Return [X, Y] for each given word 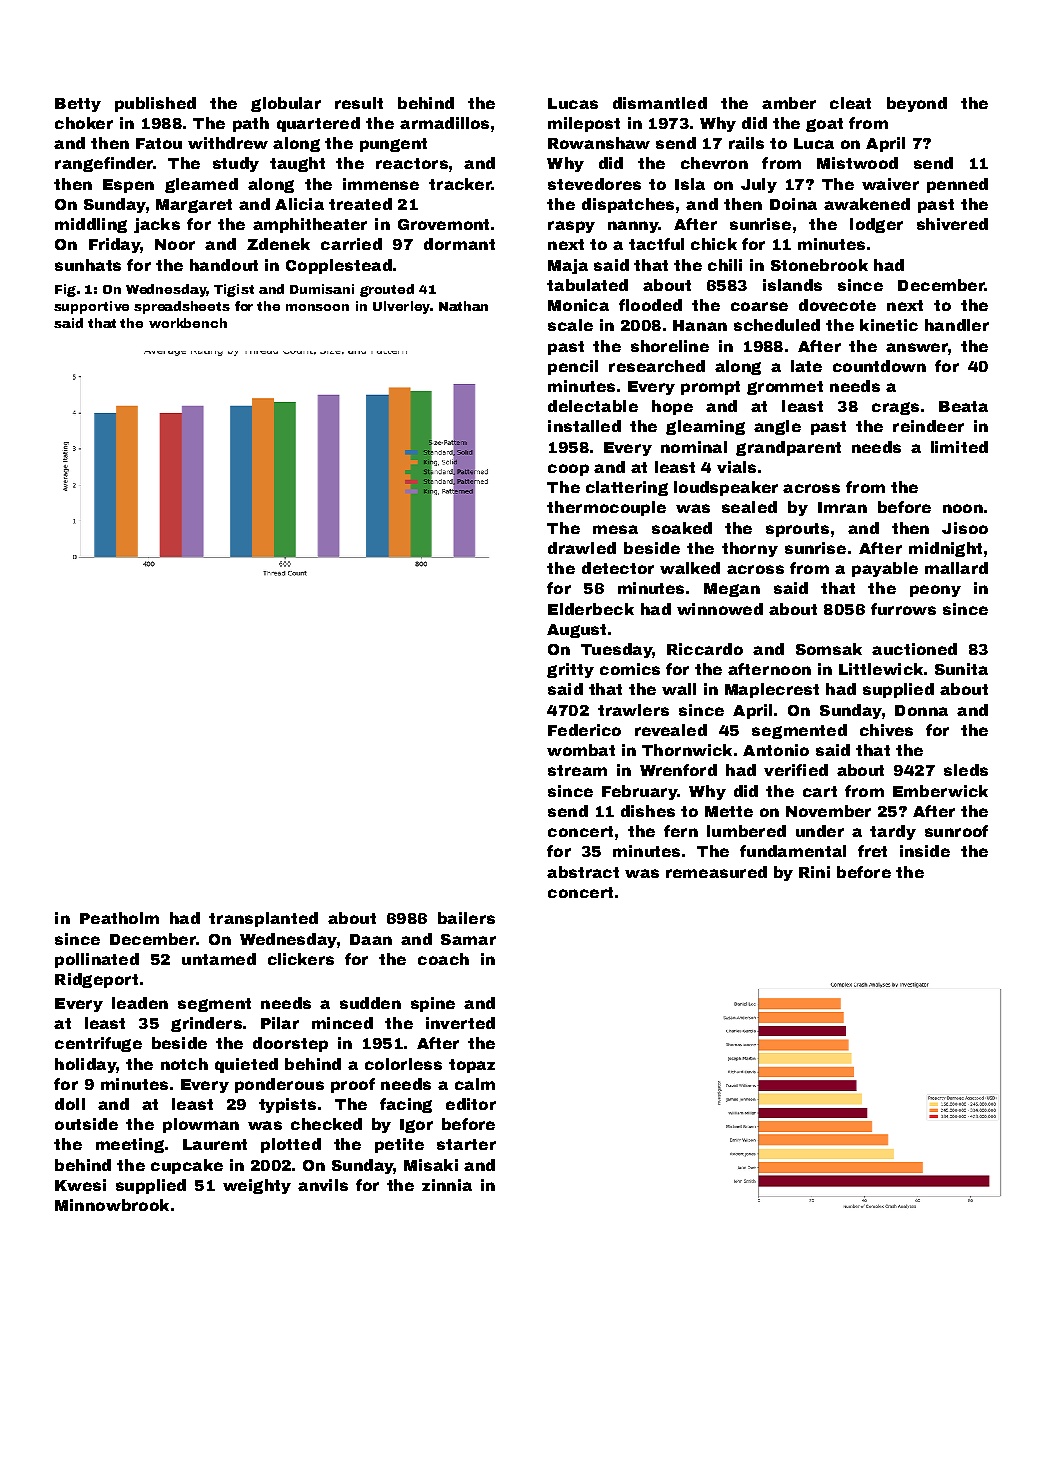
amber [789, 103]
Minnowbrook [112, 1205]
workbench [188, 323]
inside [925, 851]
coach [443, 959]
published [155, 104]
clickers [301, 959]
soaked [682, 528]
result [359, 103]
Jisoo [965, 528]
